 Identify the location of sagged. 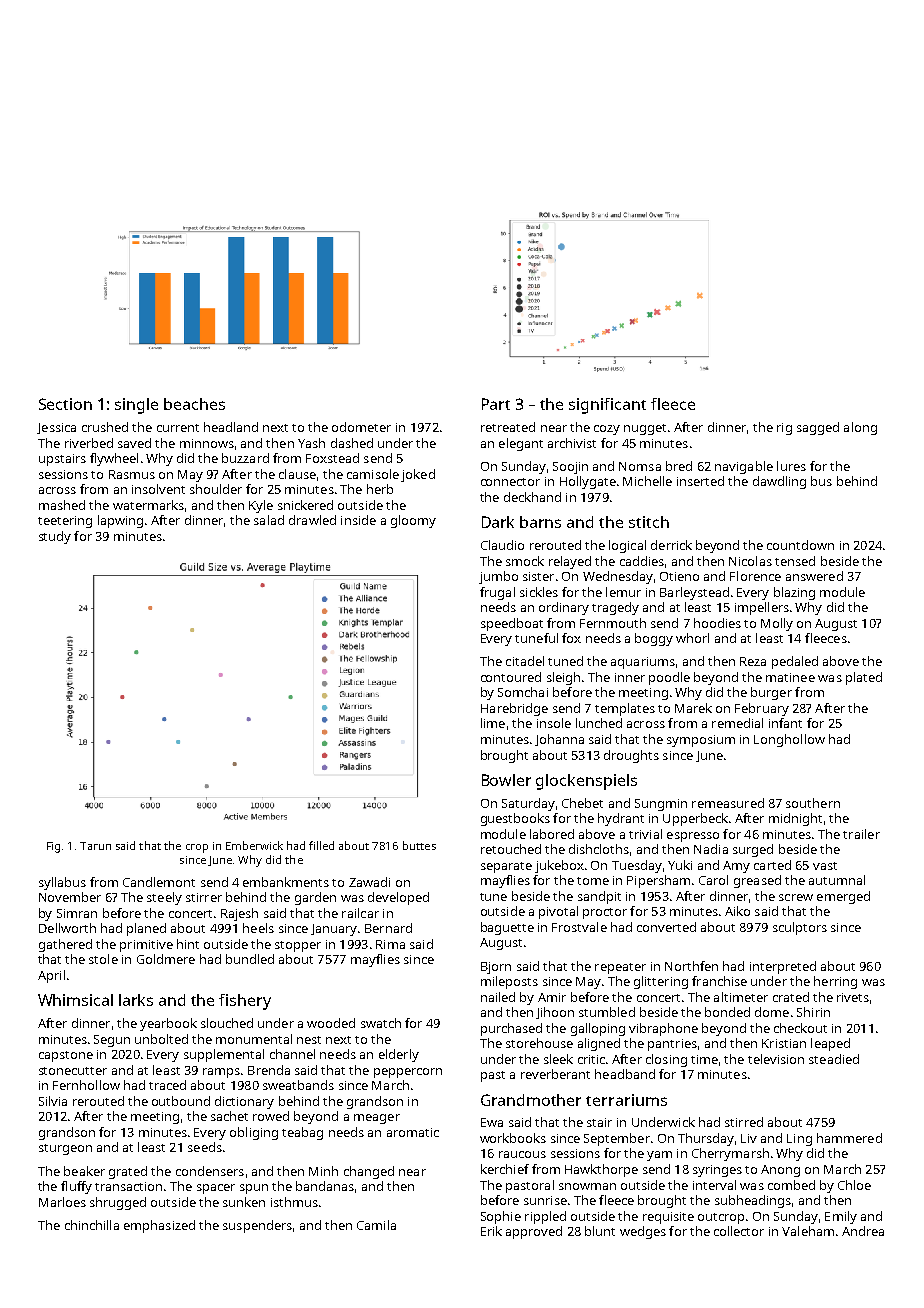
(818, 428).
